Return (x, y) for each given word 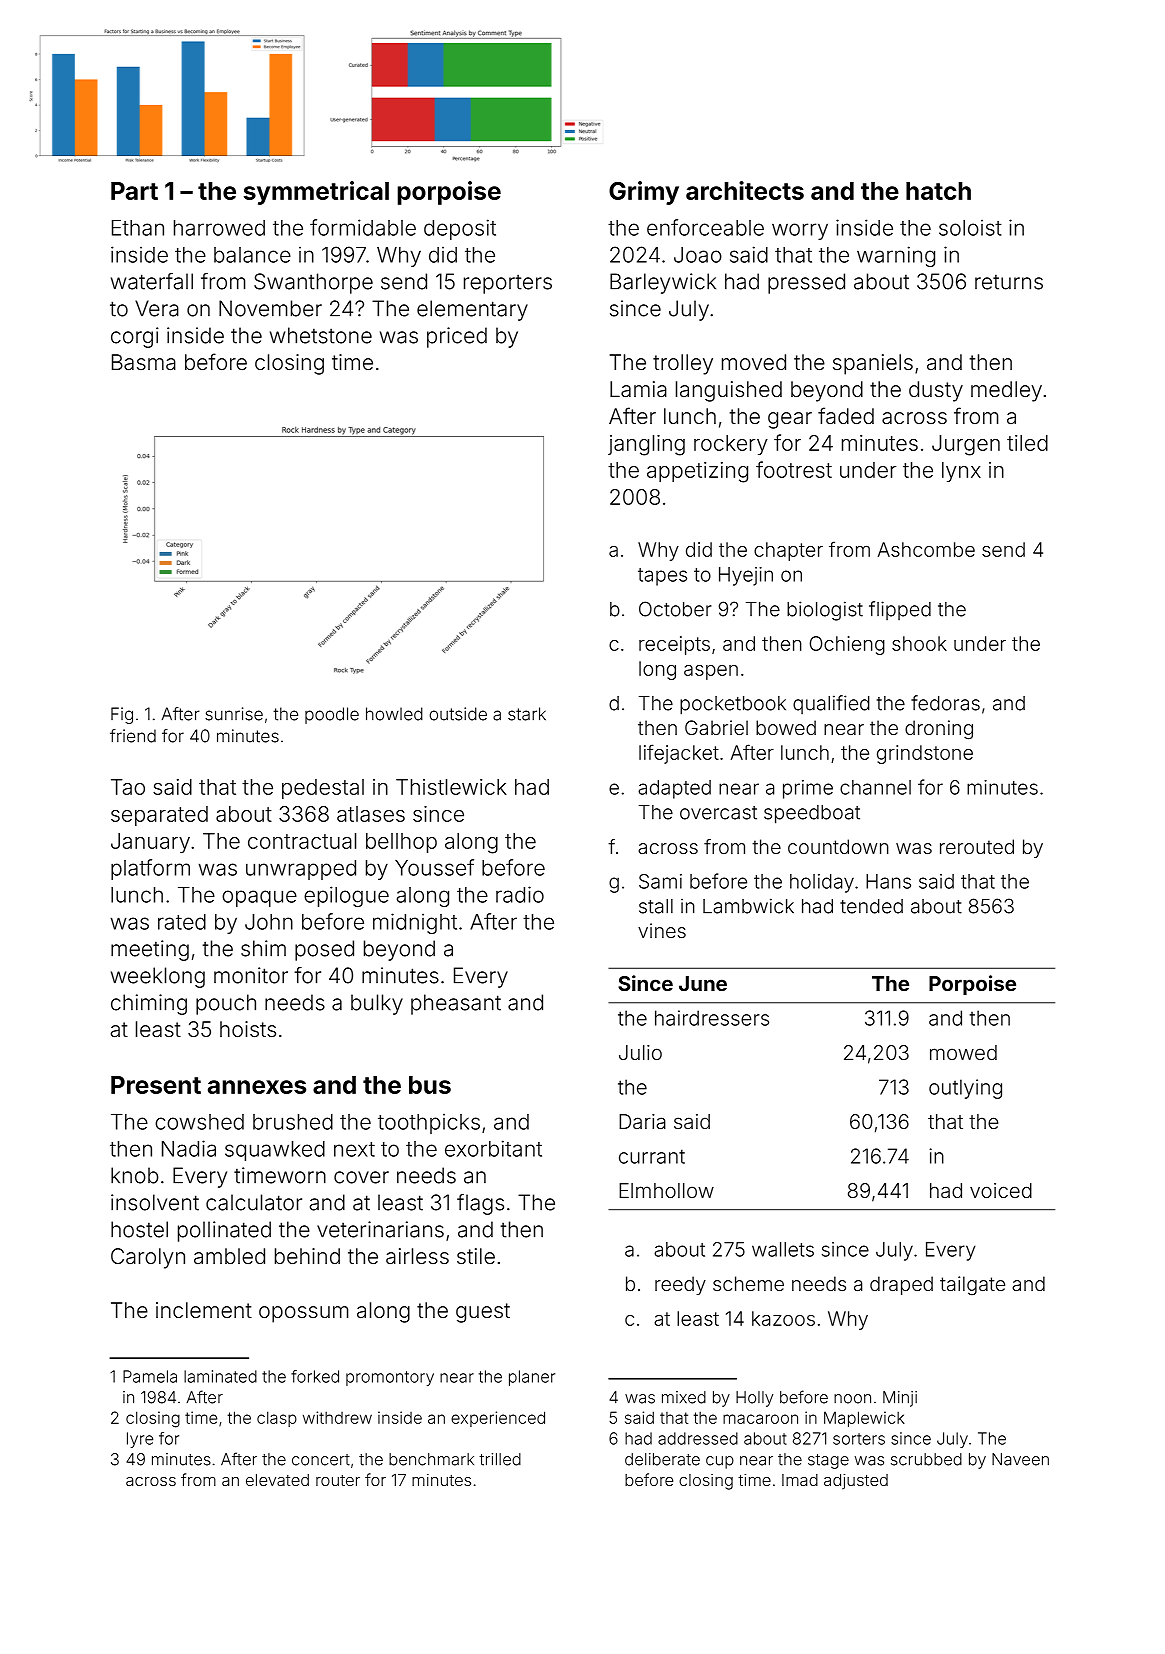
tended (871, 906)
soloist (970, 227)
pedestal (323, 789)
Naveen (1020, 1459)
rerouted (977, 846)
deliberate (662, 1459)
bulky (377, 1004)
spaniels (873, 364)
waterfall (152, 281)
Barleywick (663, 283)
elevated (277, 1480)
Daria (642, 1121)
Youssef (434, 867)
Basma (144, 362)
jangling (646, 445)
